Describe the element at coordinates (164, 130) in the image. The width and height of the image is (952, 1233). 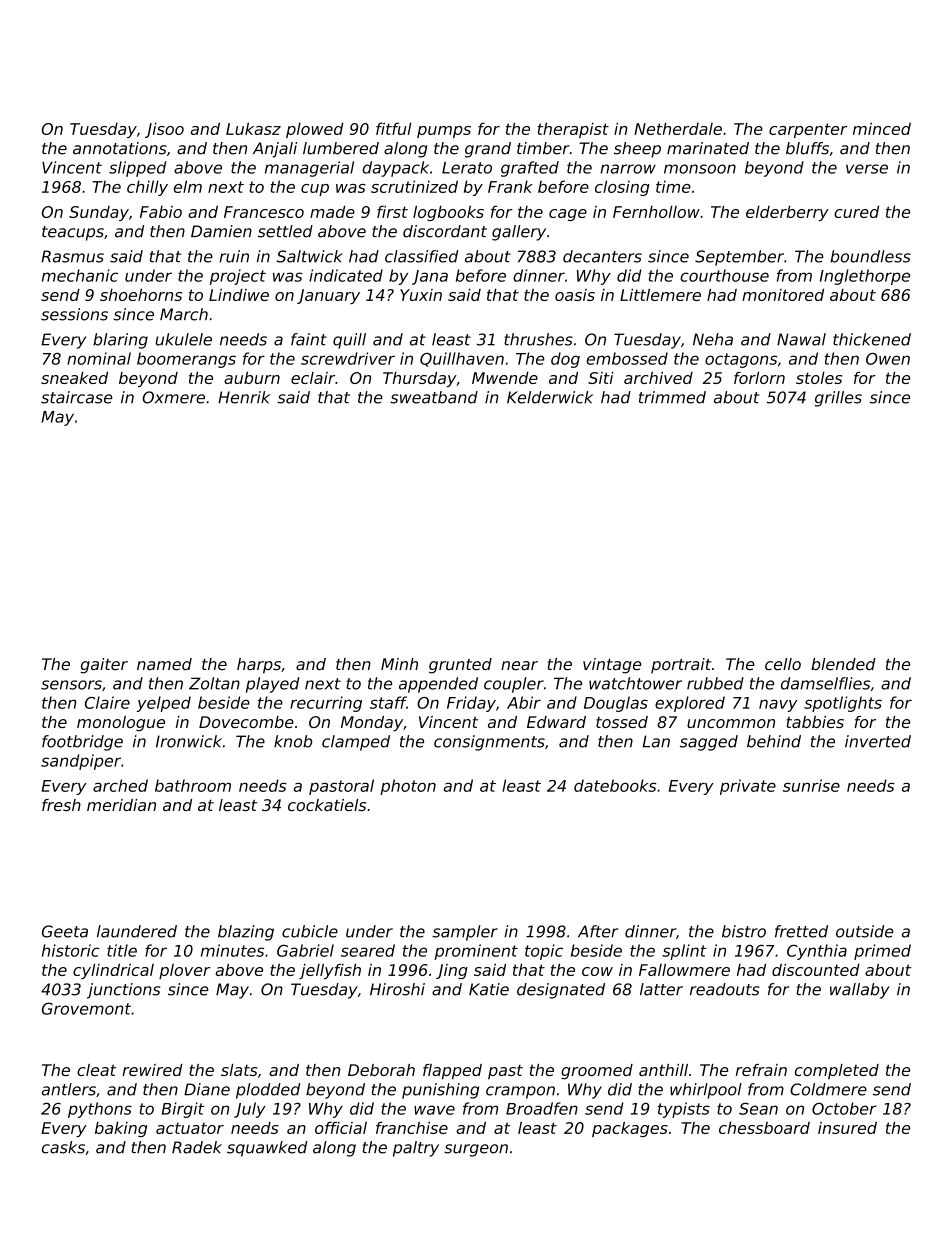
I see `Jisoo` at that location.
